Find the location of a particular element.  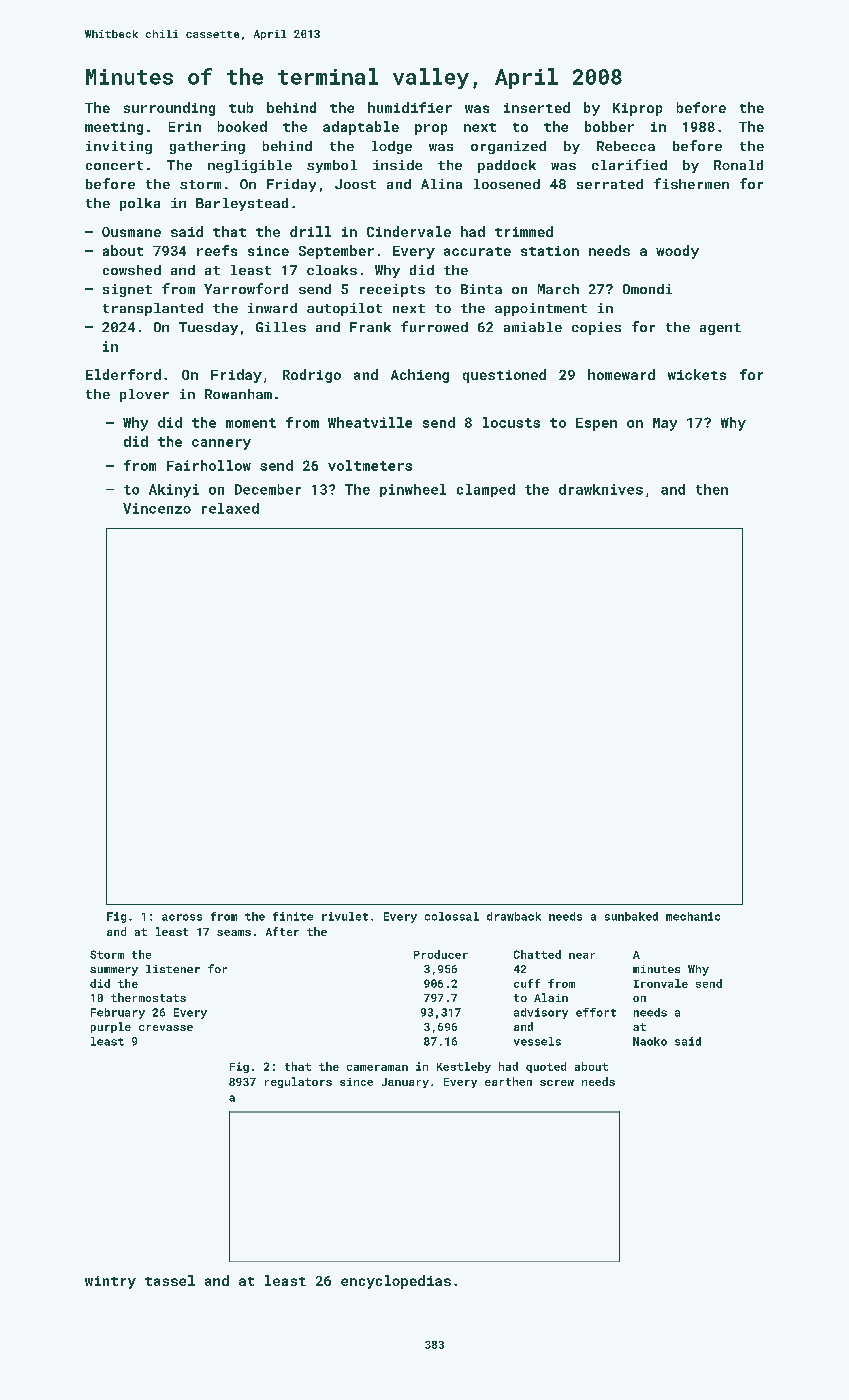

tassel is located at coordinates (170, 1280).
